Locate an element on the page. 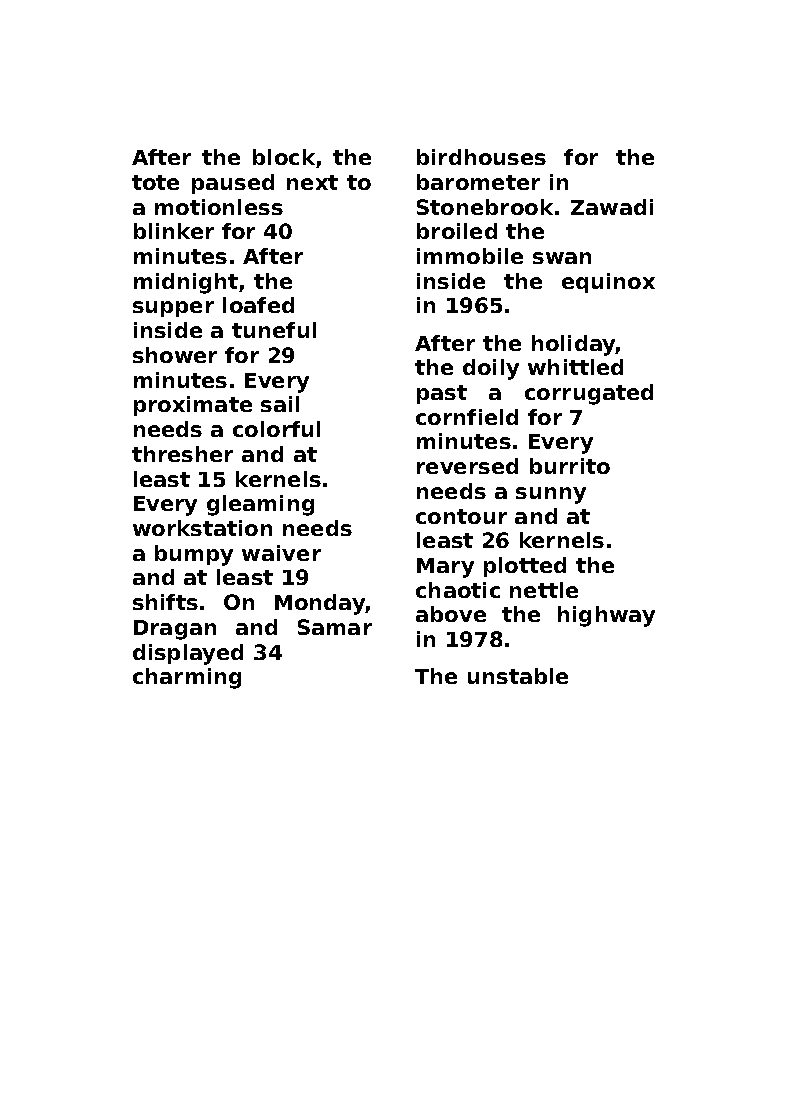 The width and height of the document is (788, 1118). Stonebrook is located at coordinates (485, 207).
